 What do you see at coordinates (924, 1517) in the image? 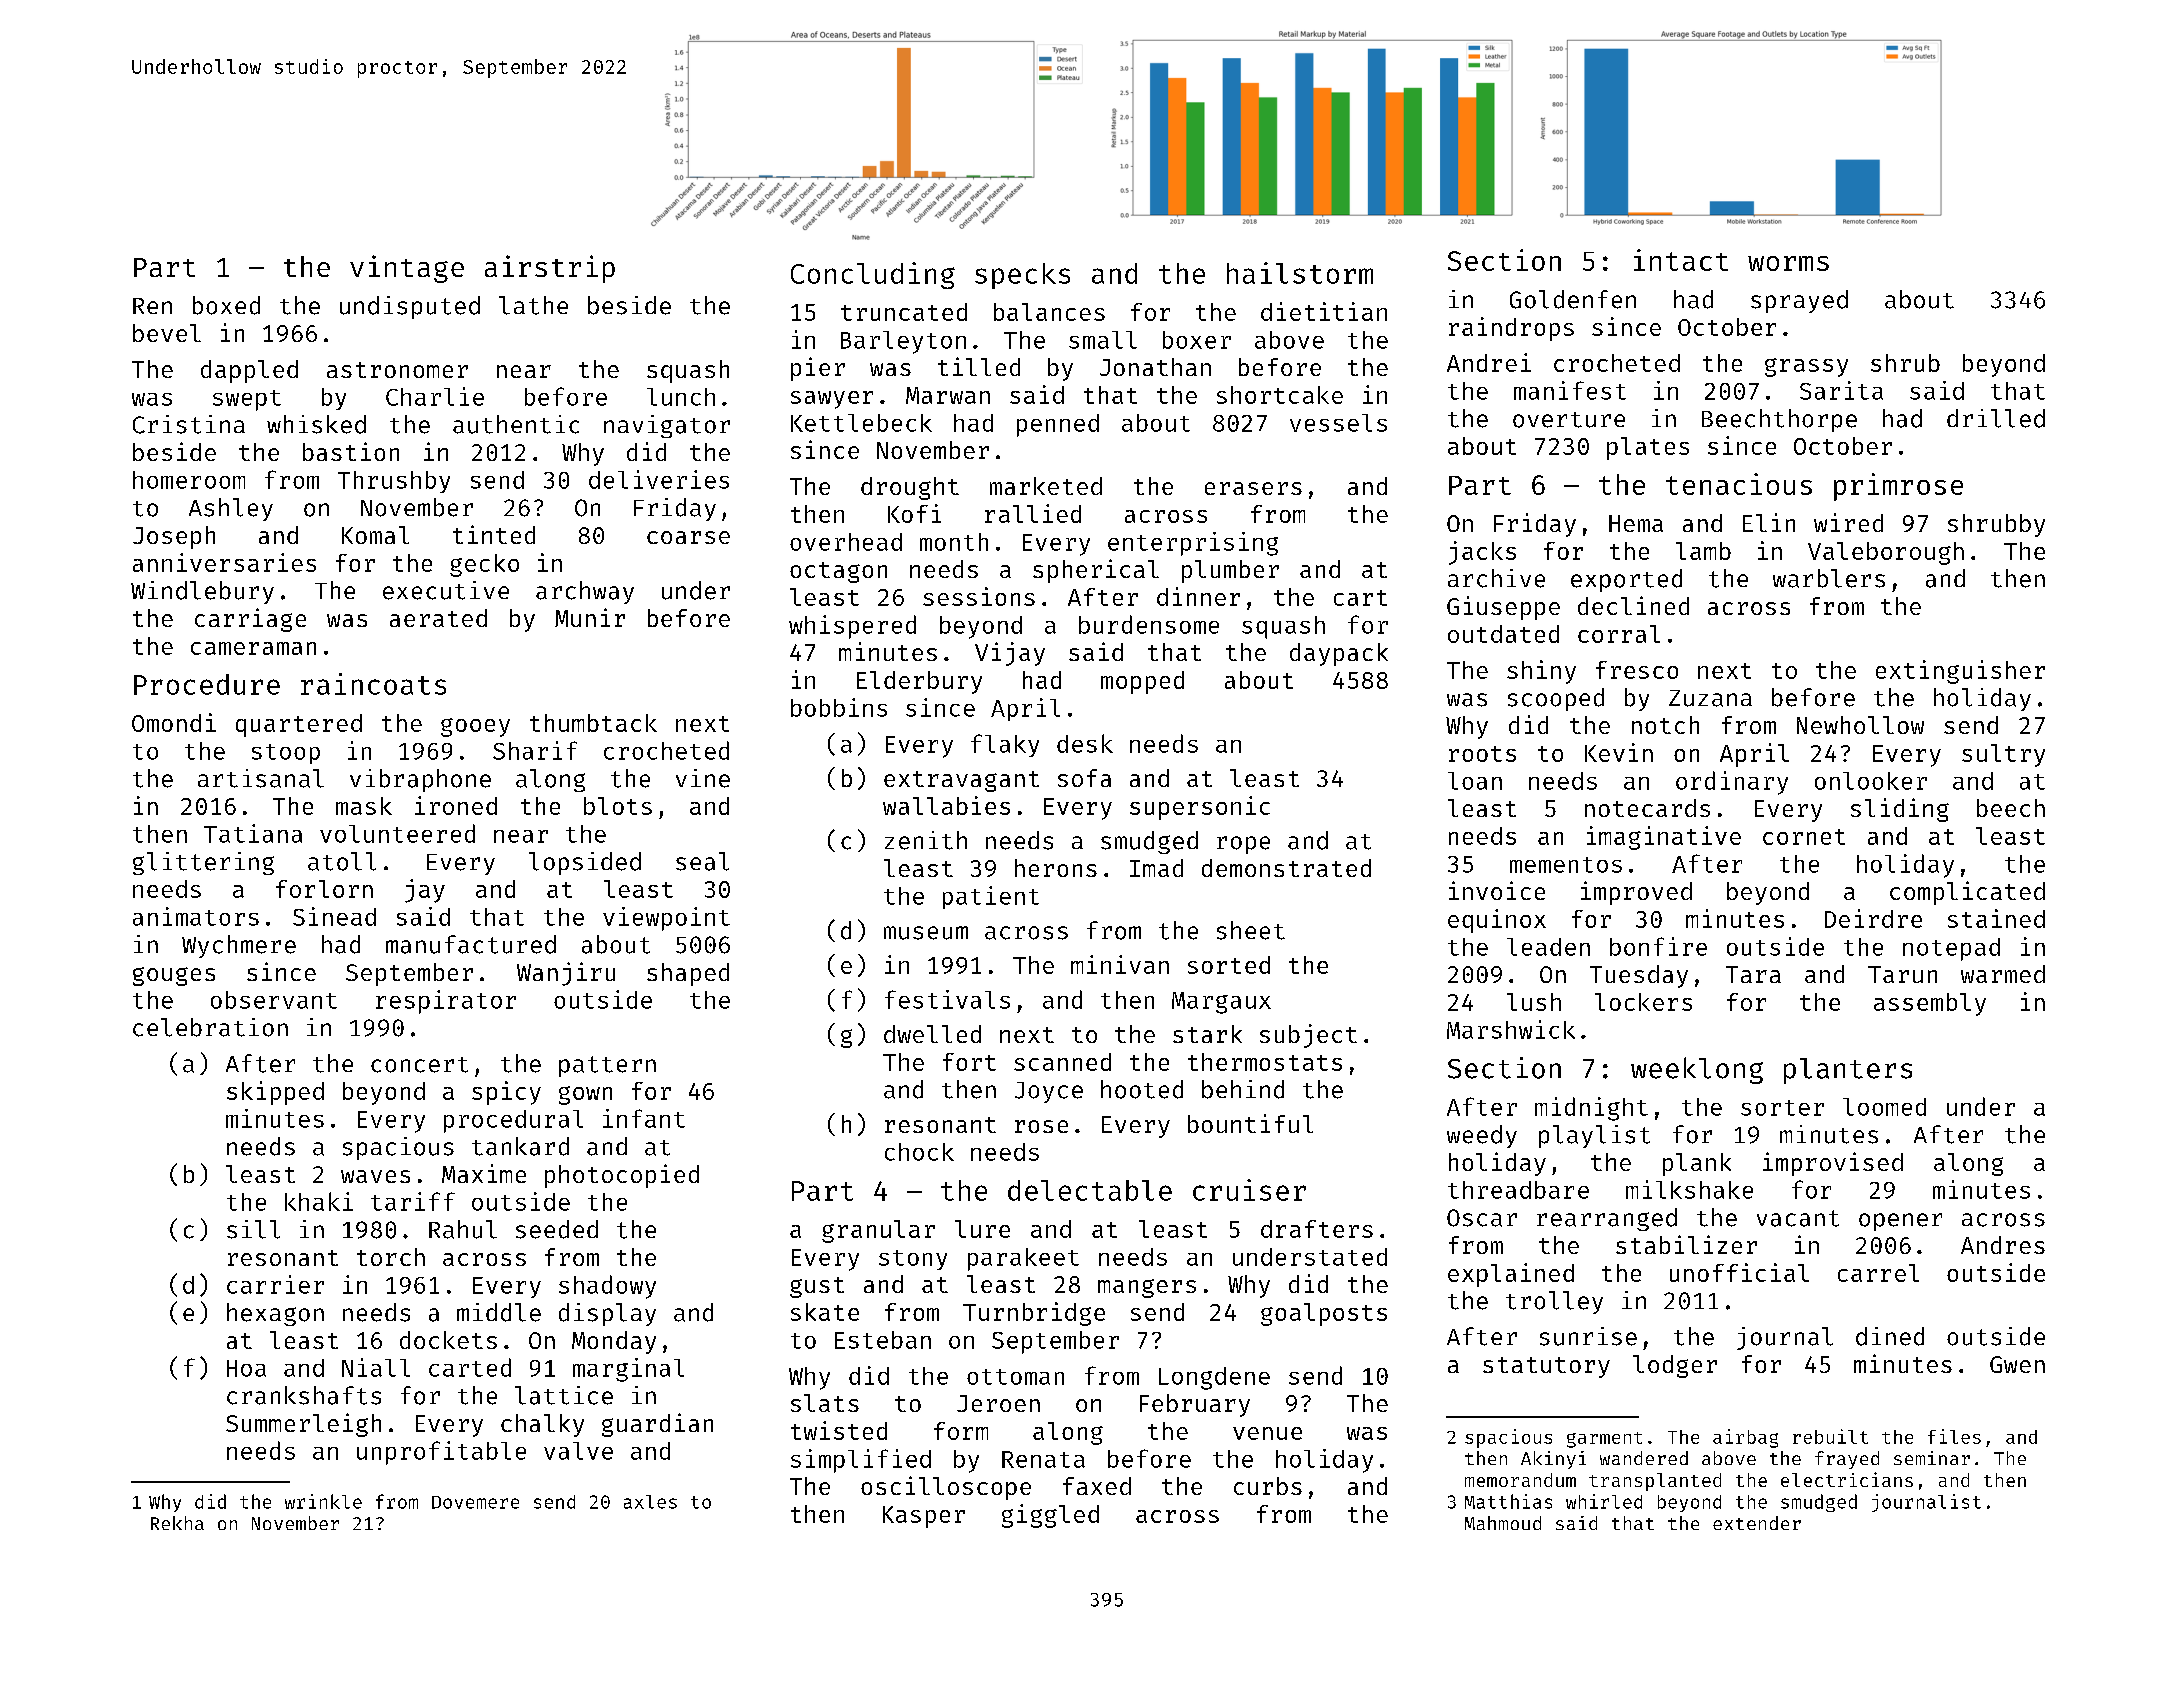
I see `Kasper` at bounding box center [924, 1517].
